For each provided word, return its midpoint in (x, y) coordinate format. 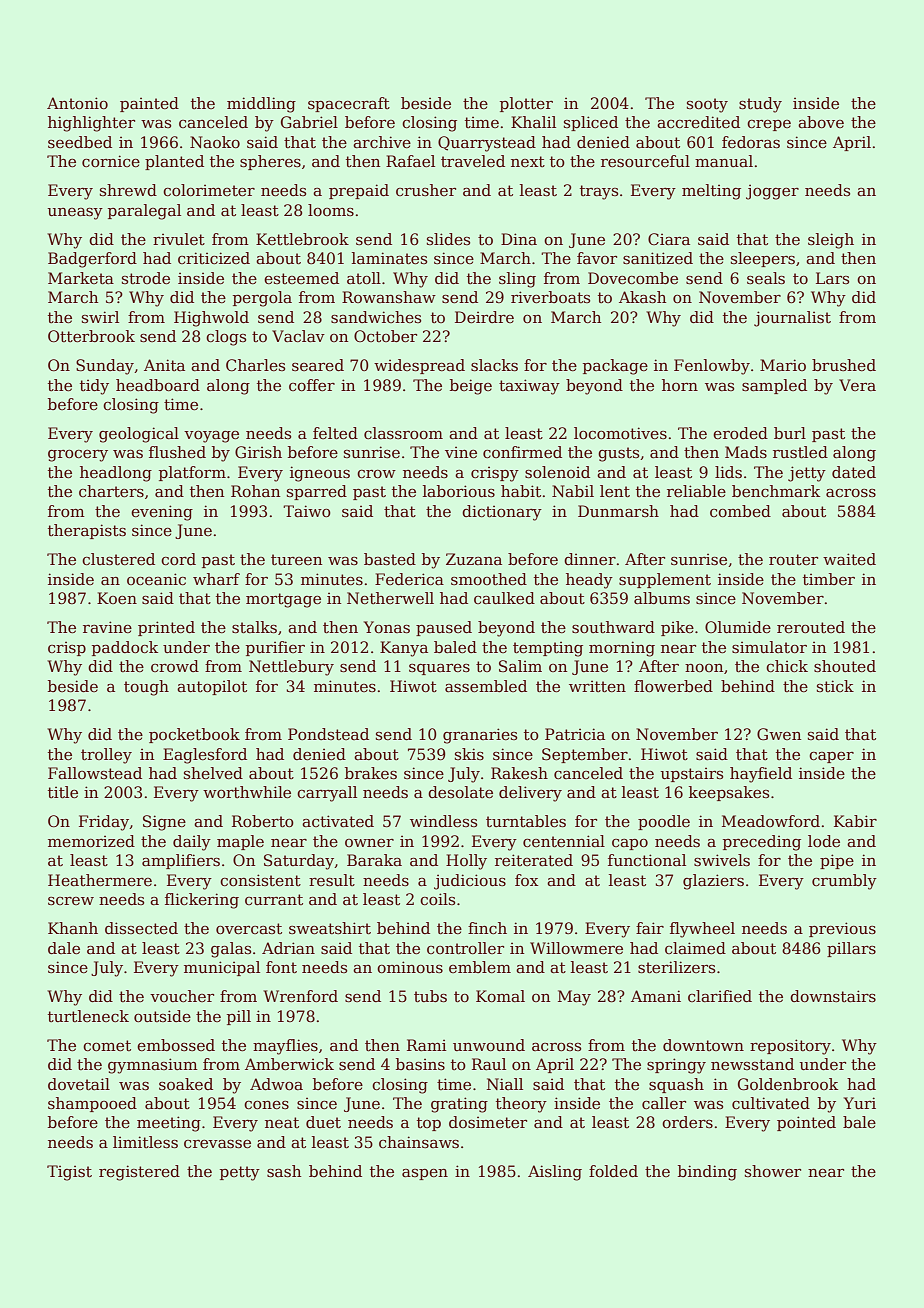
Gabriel (309, 122)
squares (439, 669)
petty (240, 1173)
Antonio (77, 103)
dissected (141, 928)
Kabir (855, 821)
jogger (772, 192)
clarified (720, 996)
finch (487, 928)
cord (178, 559)
